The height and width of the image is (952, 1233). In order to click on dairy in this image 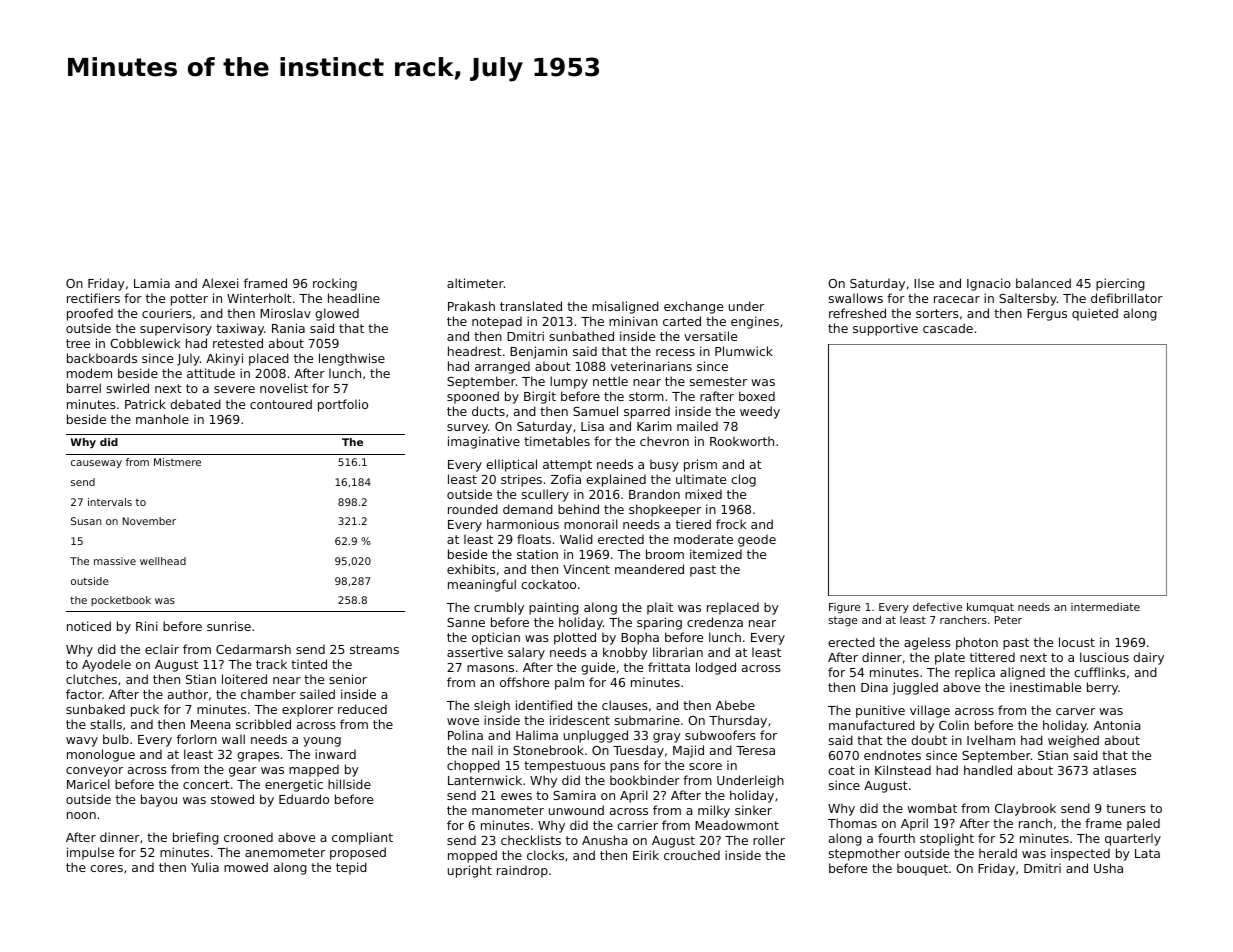, I will do `click(1148, 658)`.
